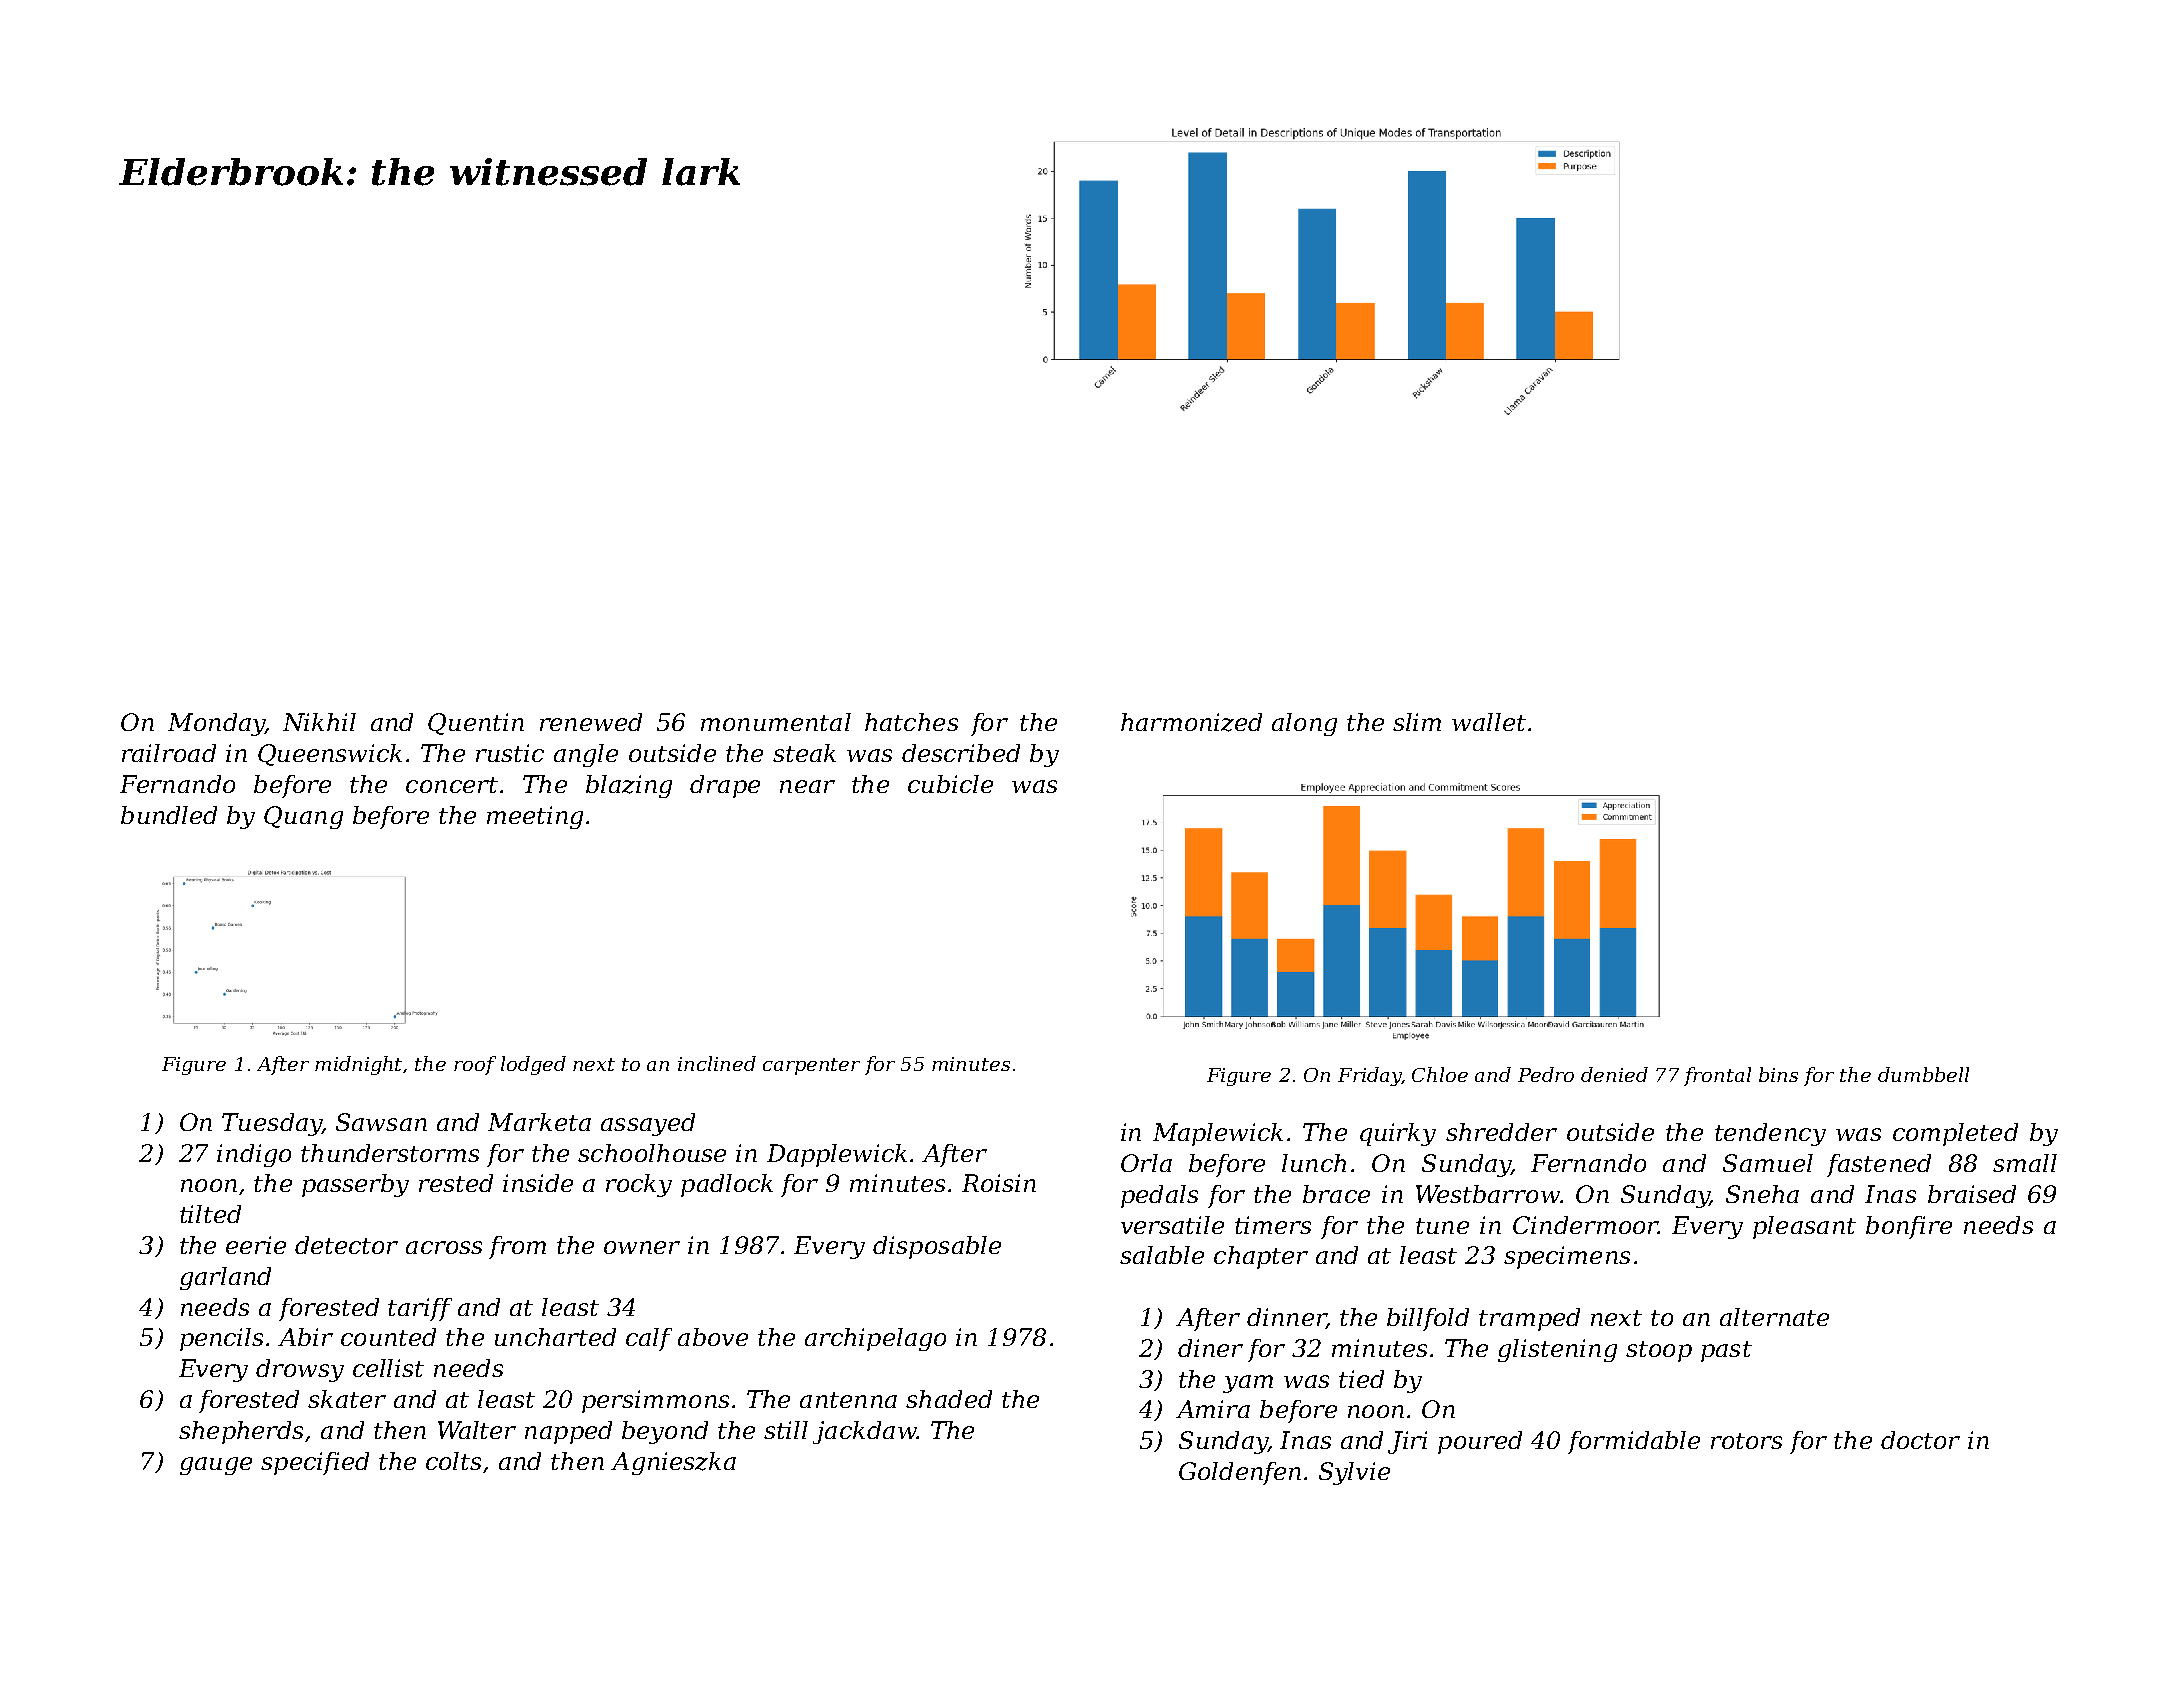 Image resolution: width=2178 pixels, height=1683 pixels. I want to click on wallet, so click(1489, 722).
